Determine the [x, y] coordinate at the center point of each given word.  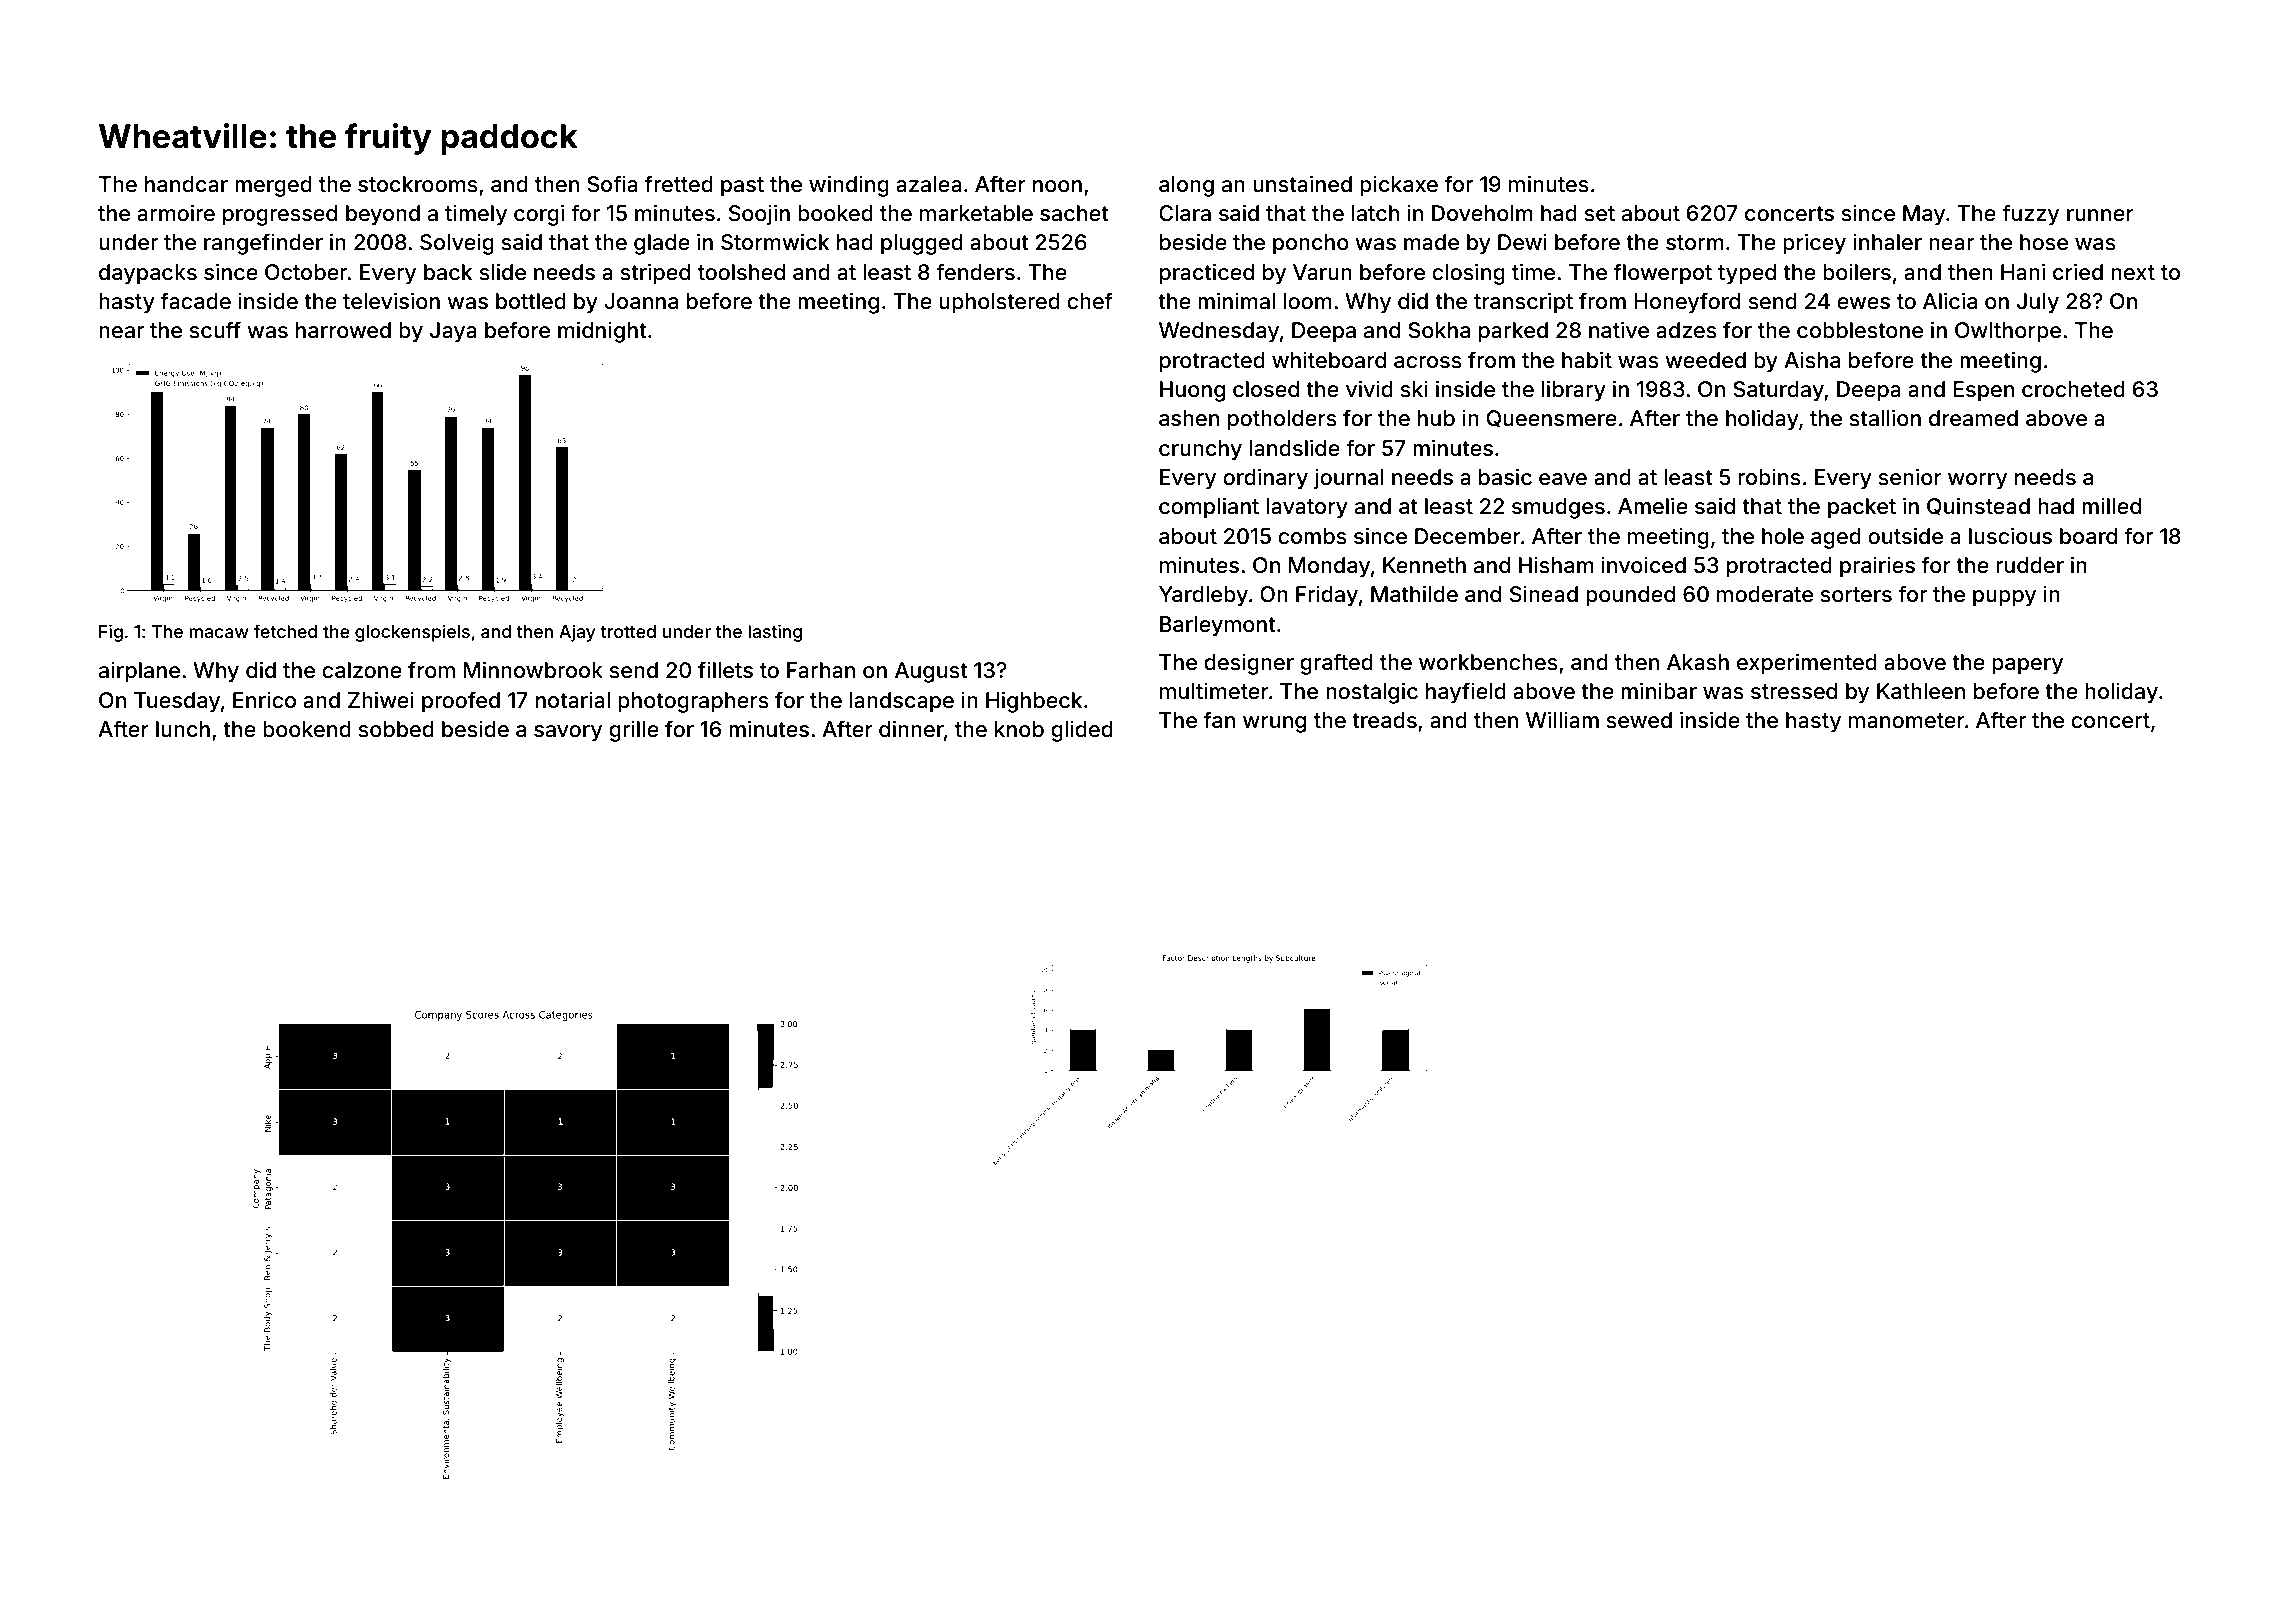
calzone [362, 670]
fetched [285, 631]
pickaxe [1399, 186]
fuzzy [2030, 215]
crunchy [1200, 450]
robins [1769, 477]
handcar [186, 184]
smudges [1558, 508]
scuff [215, 330]
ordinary [1265, 479]
